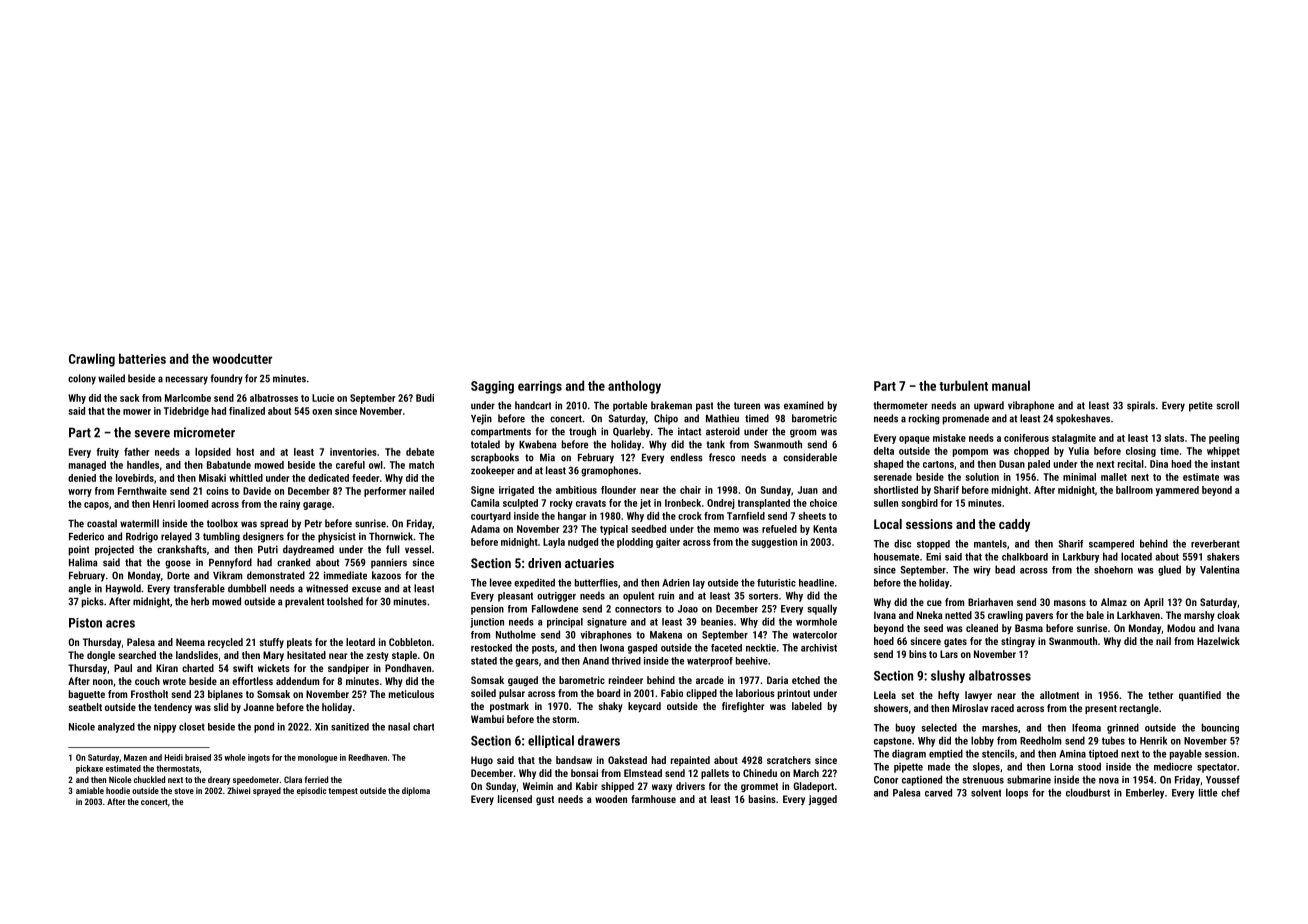  I want to click on anthology, so click(634, 387).
